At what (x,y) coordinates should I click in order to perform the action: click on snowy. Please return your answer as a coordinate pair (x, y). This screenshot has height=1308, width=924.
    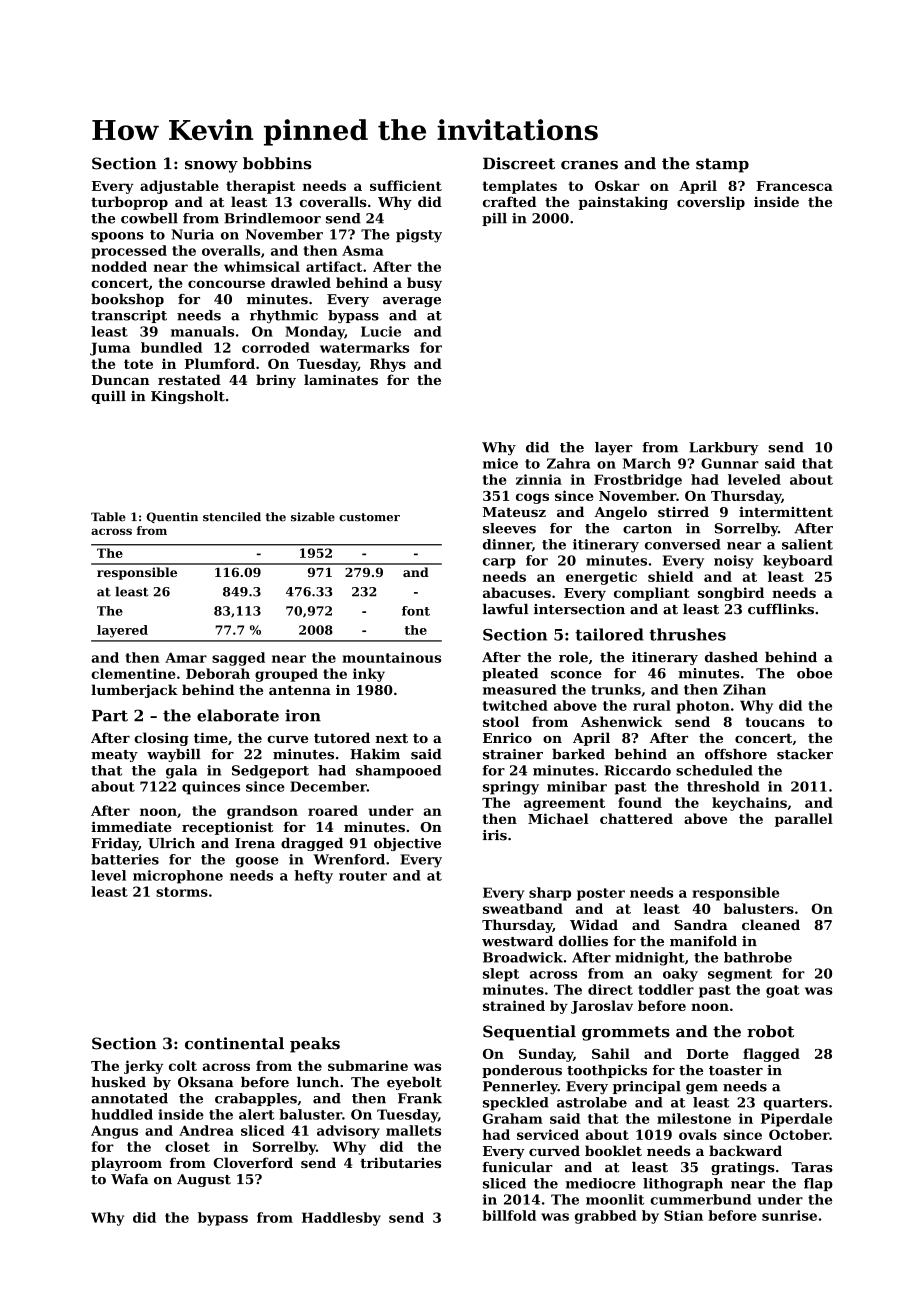
    Looking at the image, I should click on (211, 167).
